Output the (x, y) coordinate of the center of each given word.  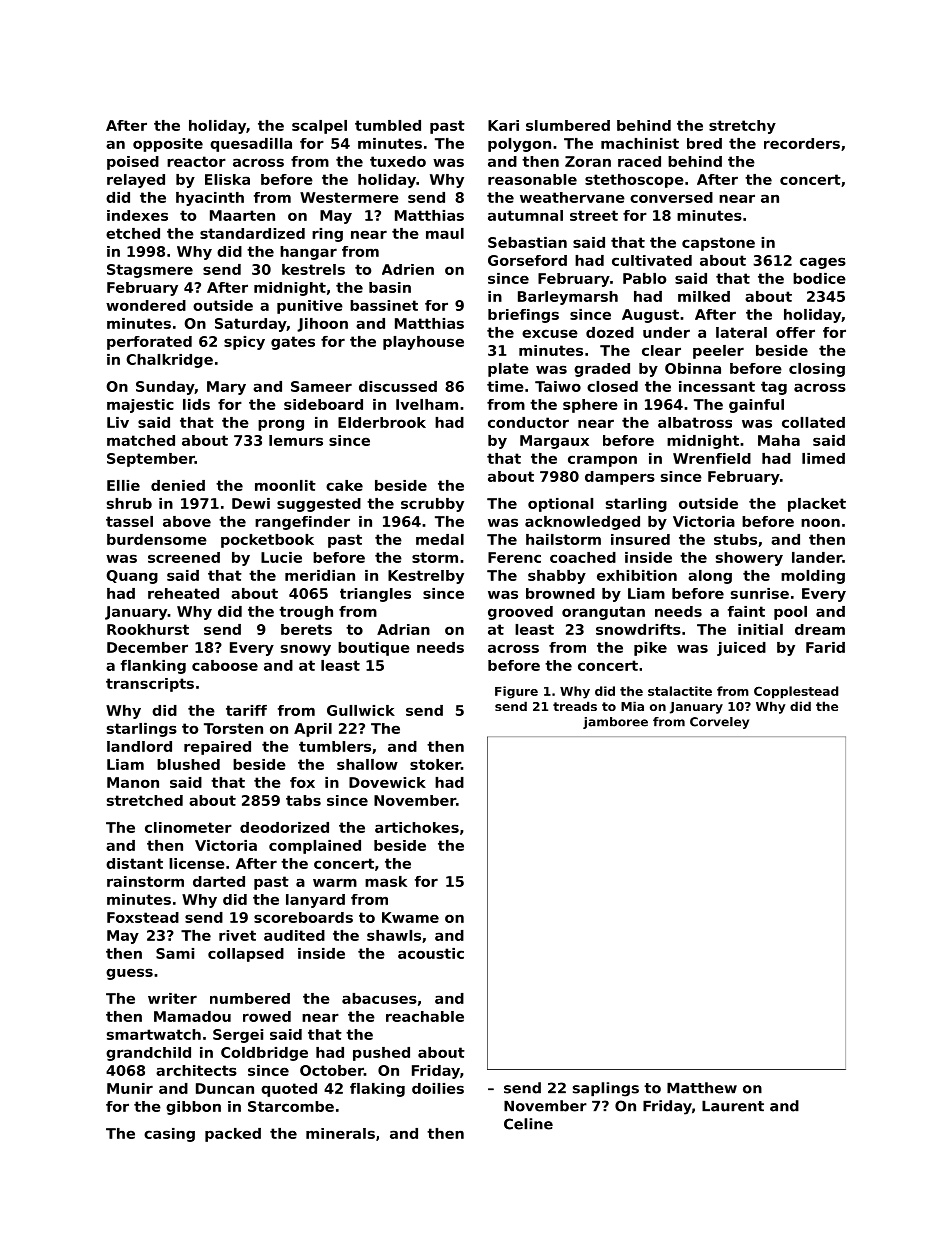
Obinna (693, 368)
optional (560, 505)
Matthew (702, 1088)
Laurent (733, 1106)
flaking (377, 1090)
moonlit (285, 485)
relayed (136, 181)
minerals (340, 1133)
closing (817, 370)
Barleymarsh (568, 298)
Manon (133, 782)
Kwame (410, 917)
